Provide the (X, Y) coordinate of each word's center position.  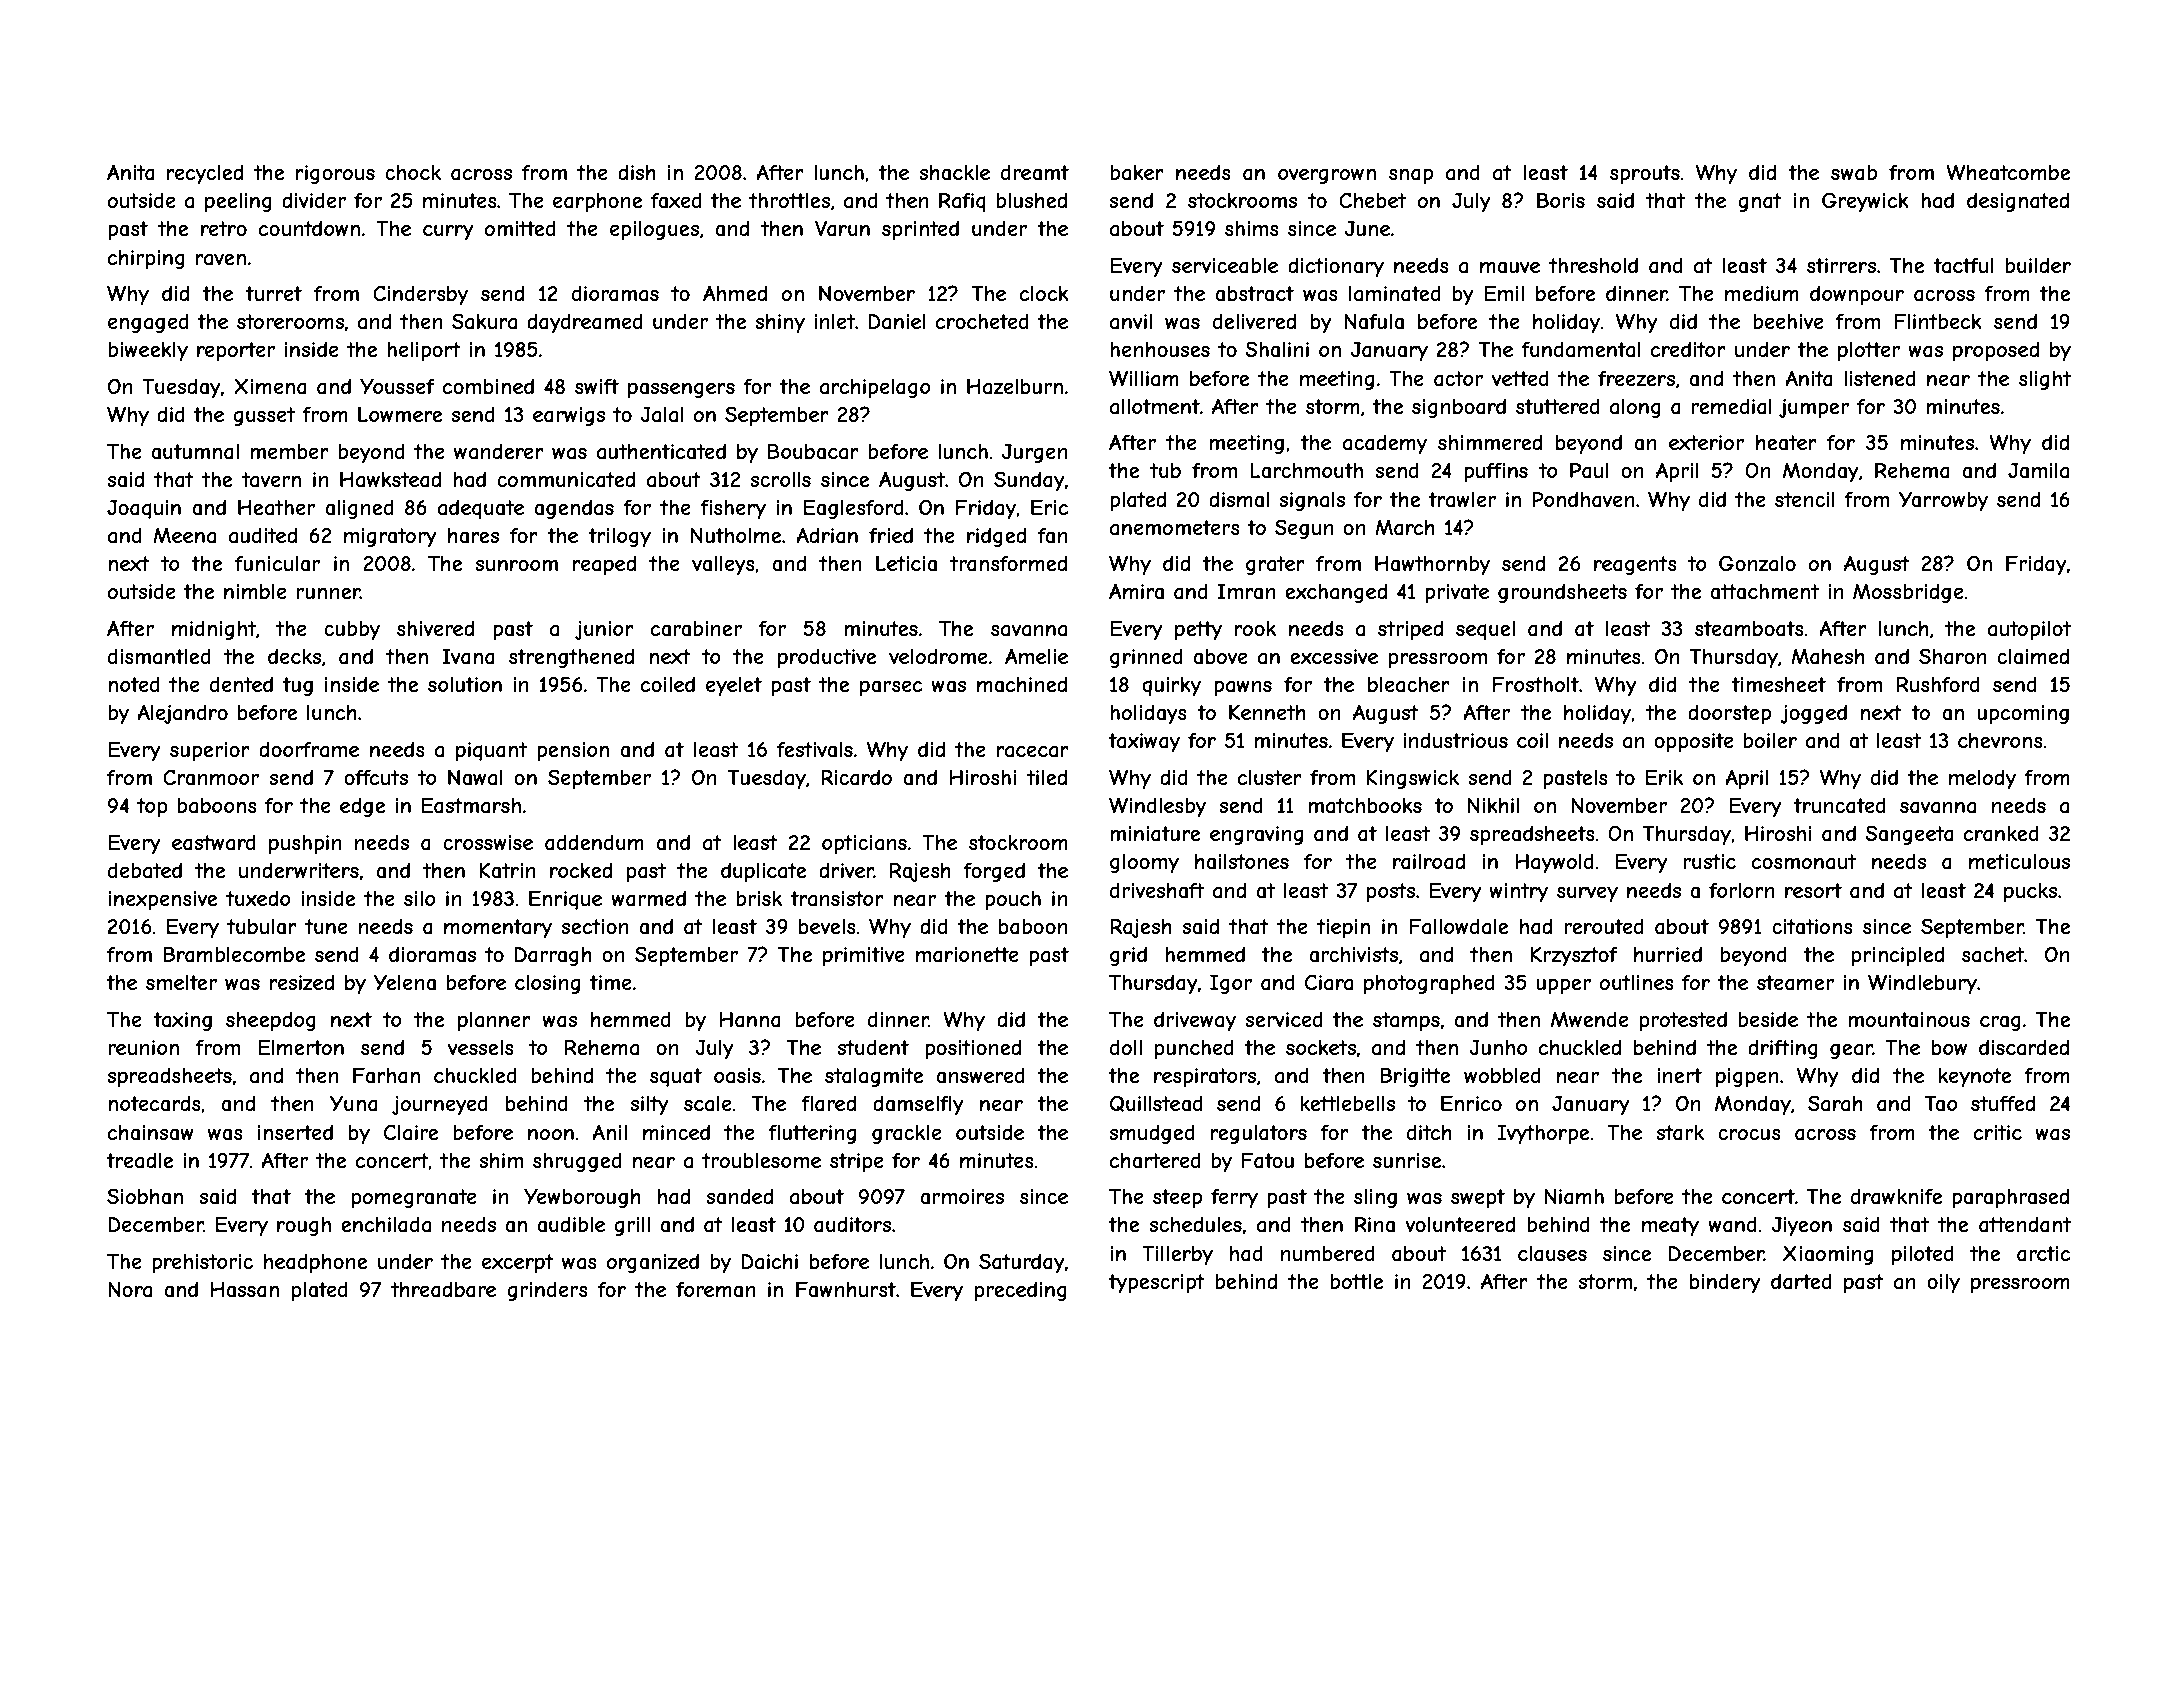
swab (1854, 173)
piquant (491, 751)
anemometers (1175, 528)
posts (1391, 892)
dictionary (1336, 267)
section (595, 926)
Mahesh (1828, 656)
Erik (1664, 777)
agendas (574, 509)
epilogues (654, 230)
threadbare (443, 1290)
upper (1563, 986)
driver (846, 870)
